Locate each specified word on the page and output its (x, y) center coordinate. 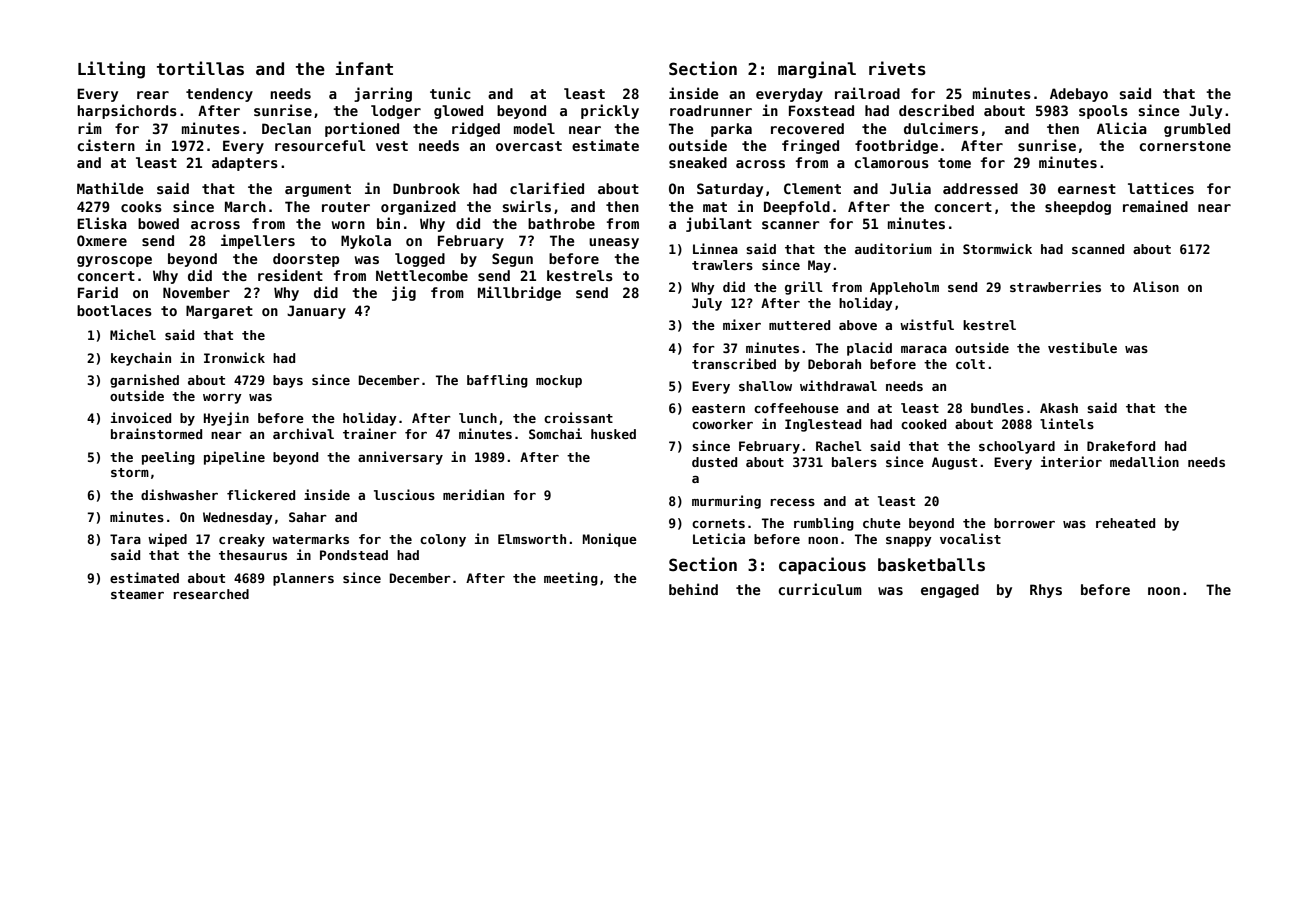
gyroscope (114, 261)
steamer (137, 594)
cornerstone (1185, 146)
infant (364, 68)
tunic (450, 93)
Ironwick (234, 357)
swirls (527, 206)
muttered (799, 325)
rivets (897, 68)
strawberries (1055, 286)
